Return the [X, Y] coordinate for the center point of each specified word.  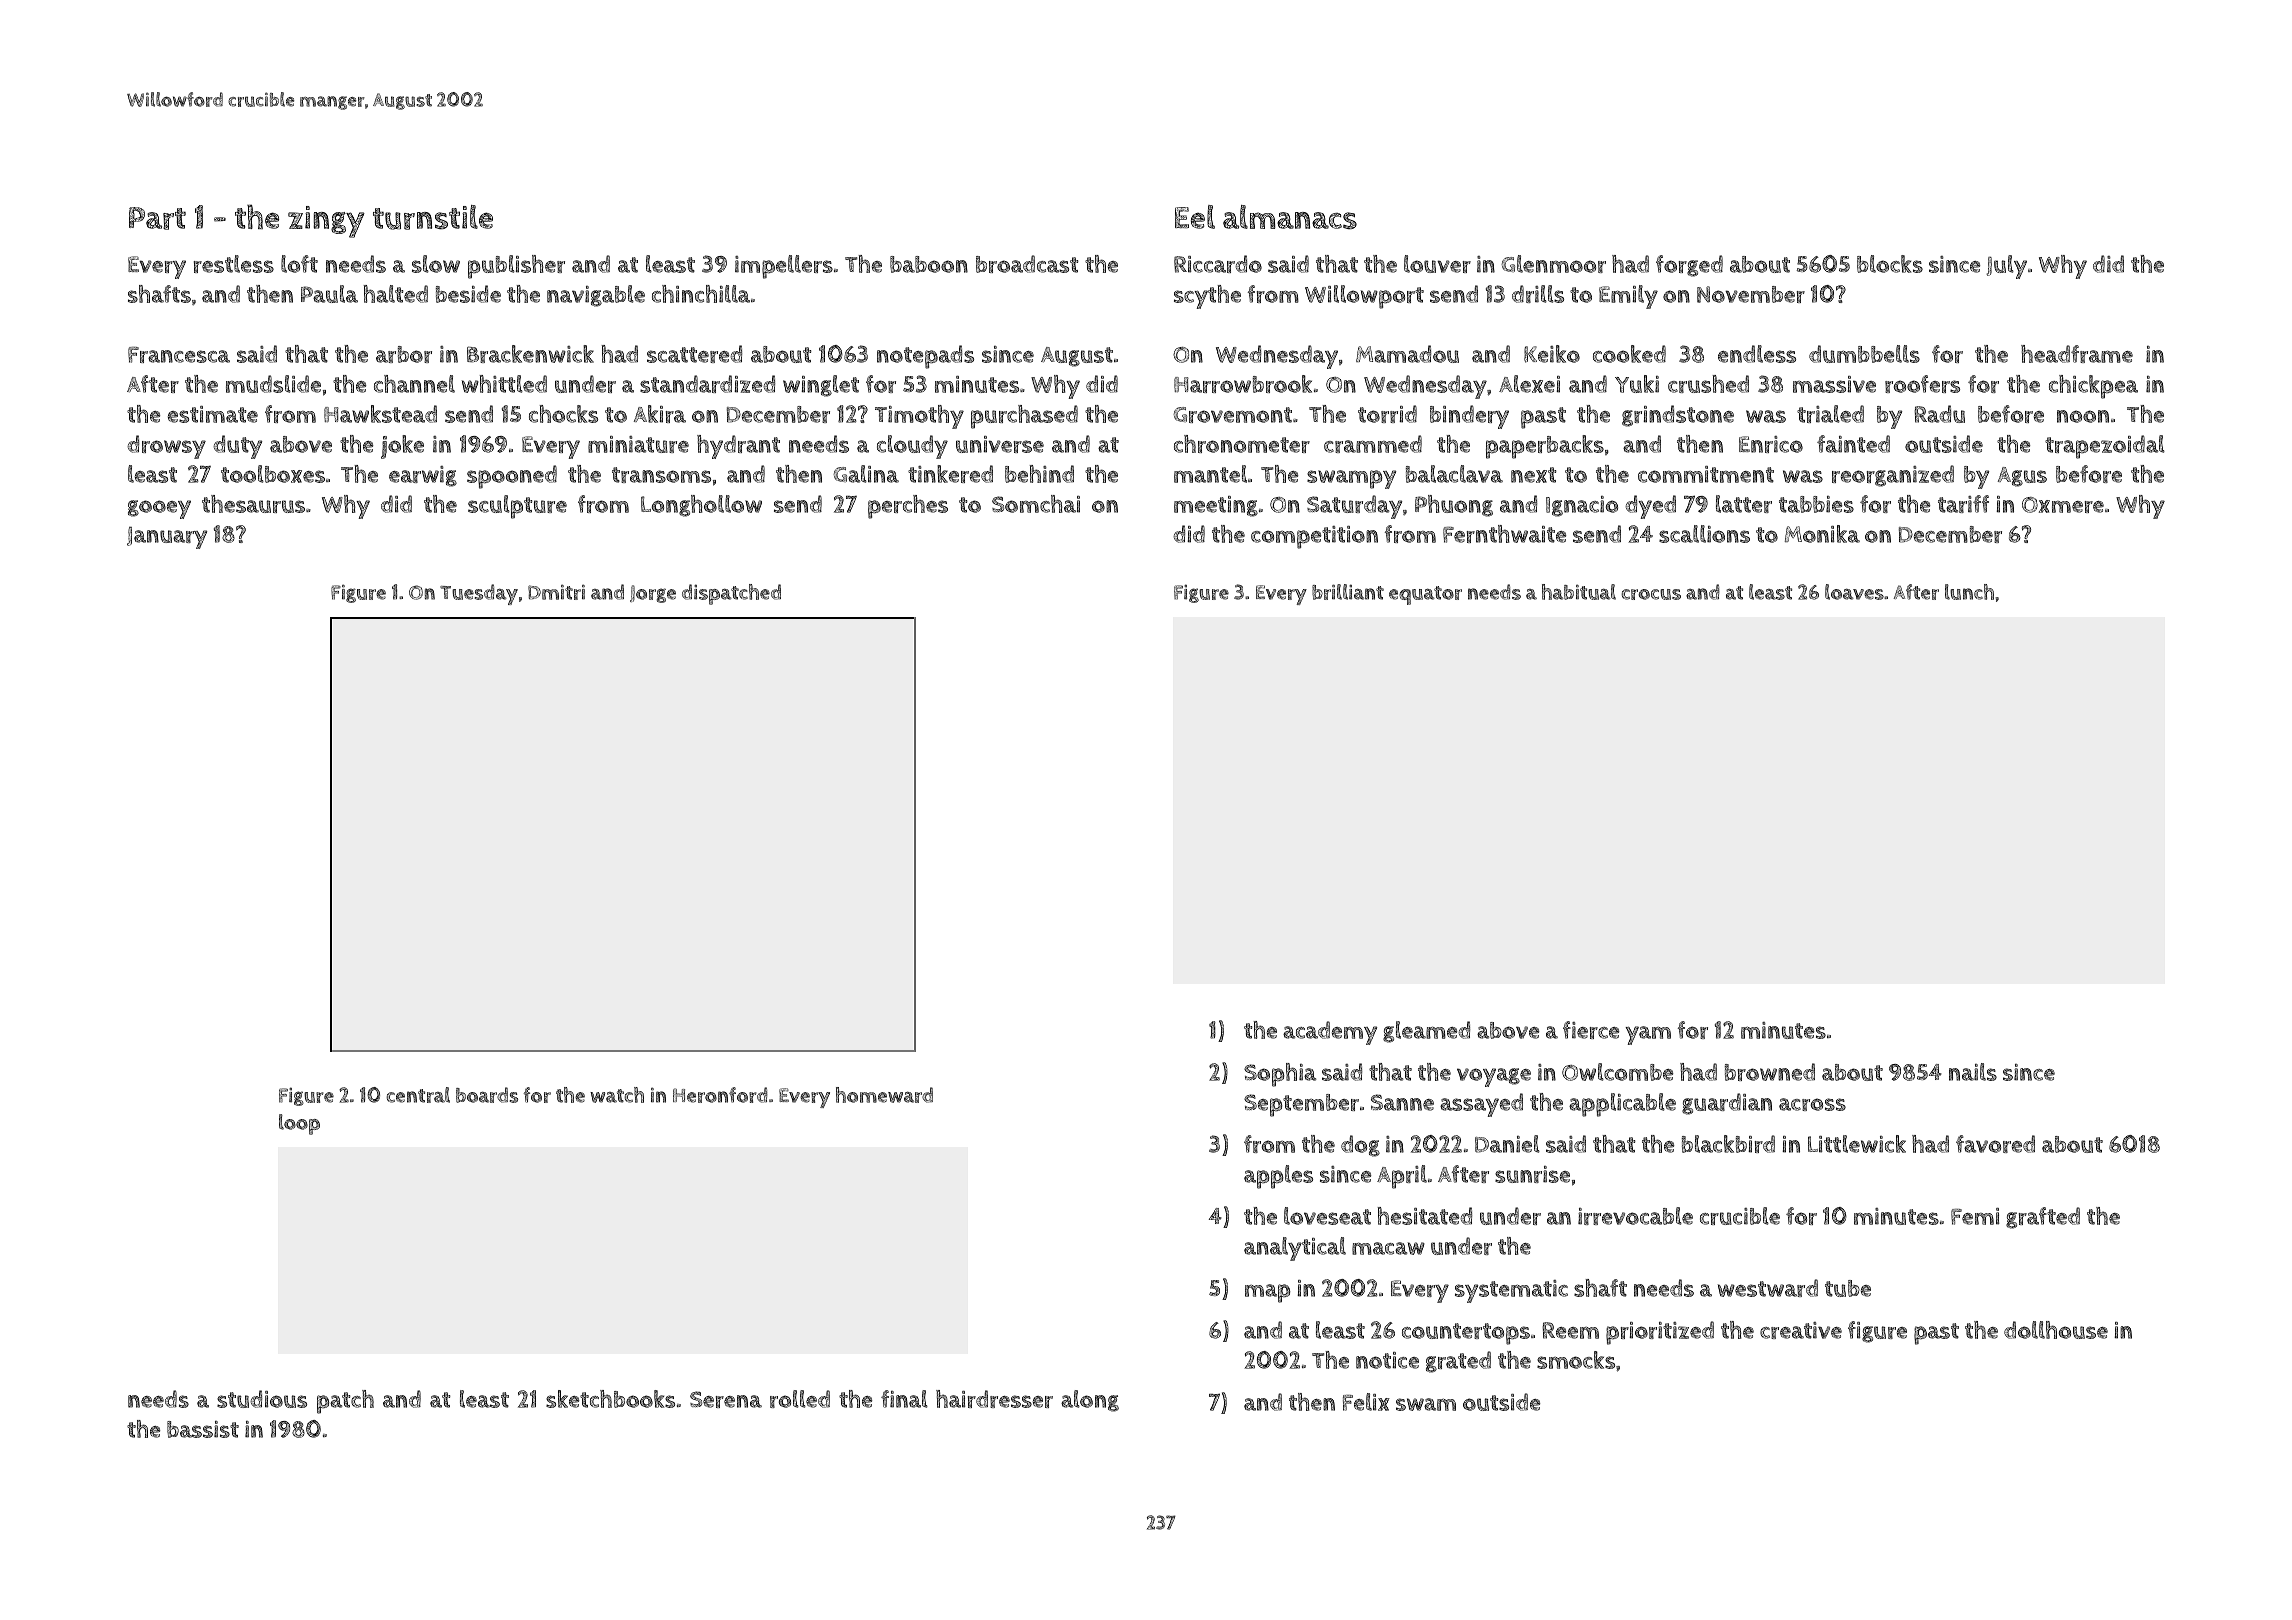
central [418, 1095]
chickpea [2093, 387]
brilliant [1348, 592]
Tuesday [479, 594]
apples [1278, 1177]
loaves [1854, 592]
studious [262, 1399]
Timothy [919, 417]
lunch [1969, 592]
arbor [404, 354]
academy [1330, 1033]
